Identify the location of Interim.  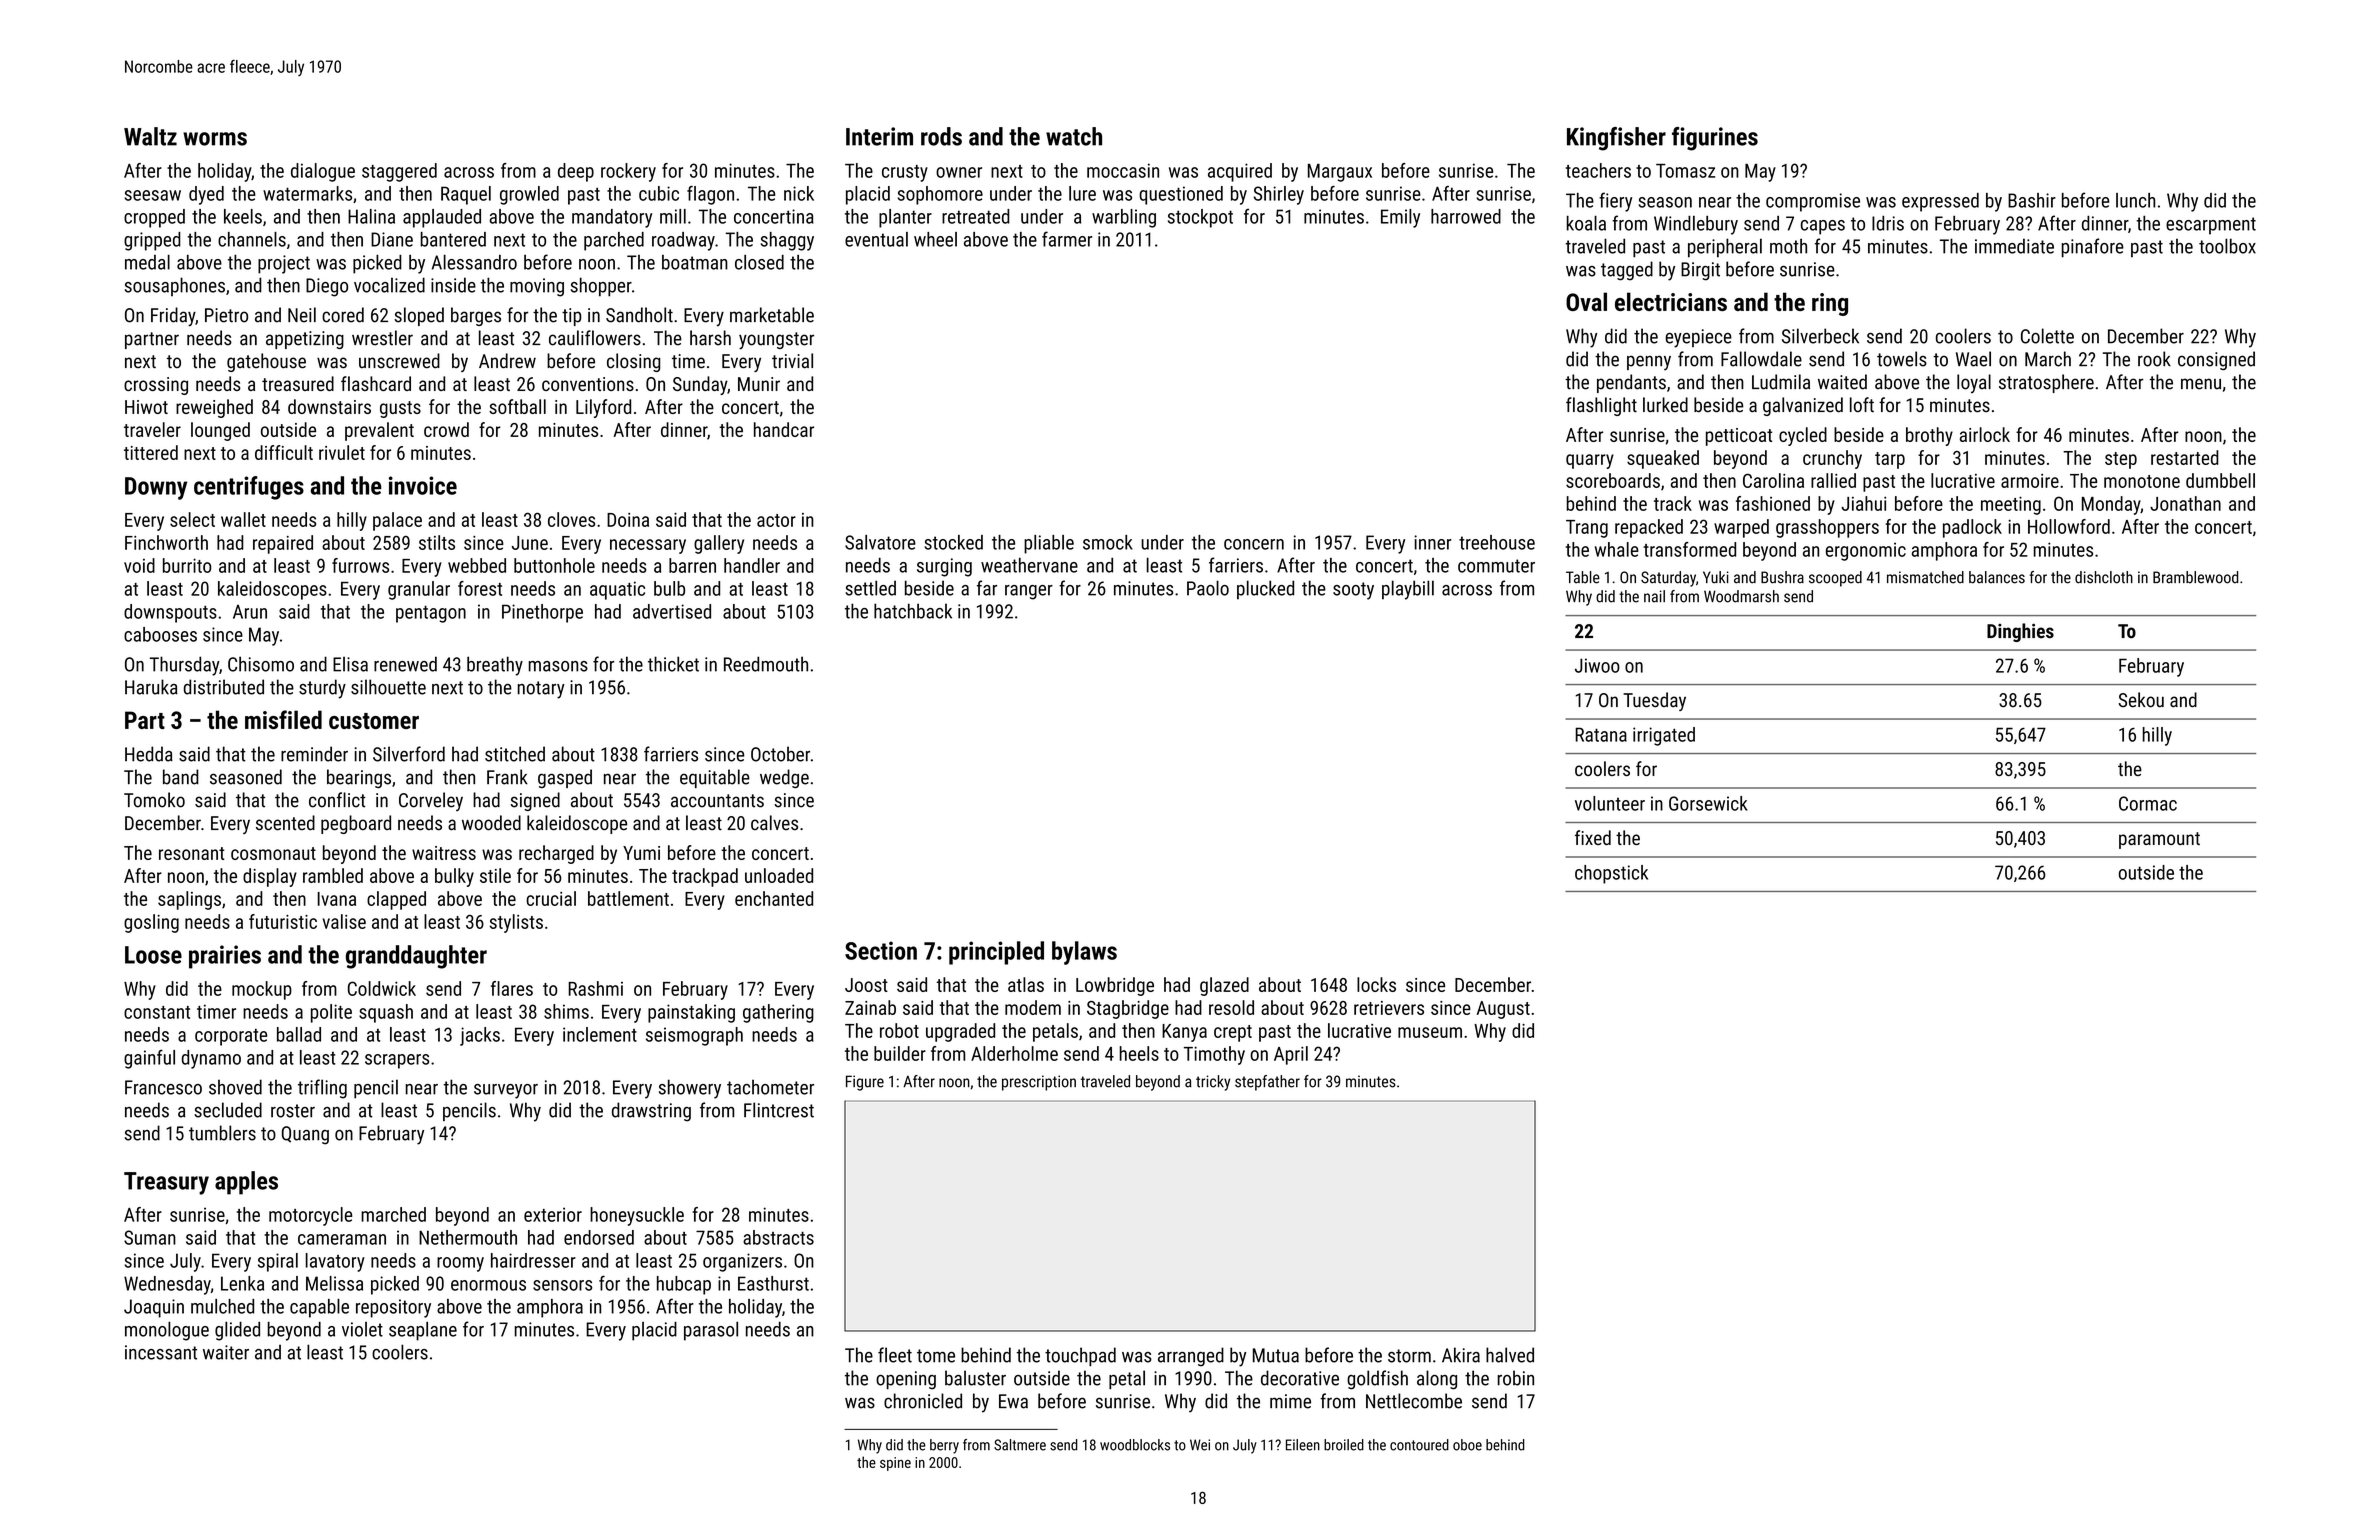
(879, 136).
